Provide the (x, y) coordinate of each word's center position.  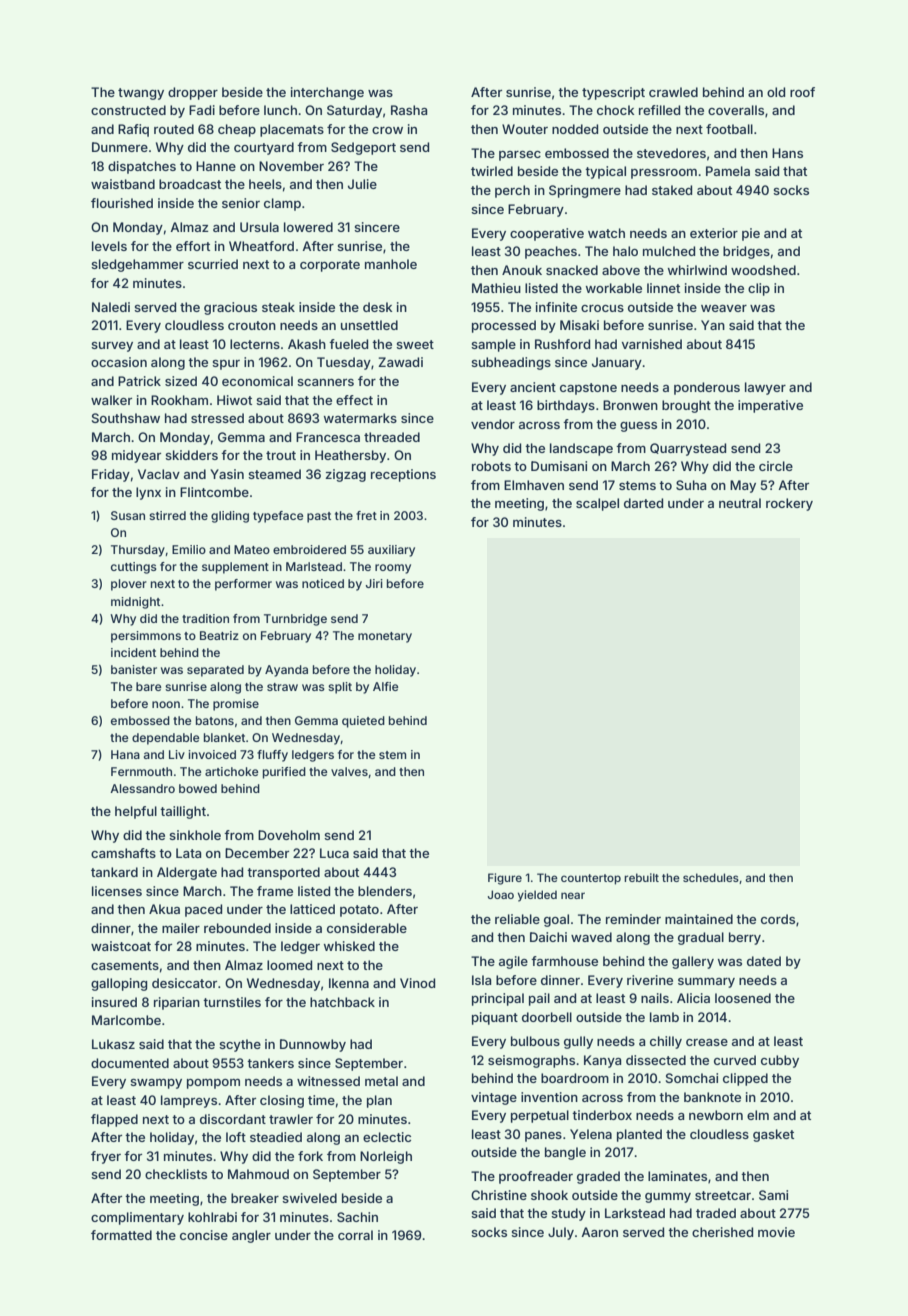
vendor (493, 424)
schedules (711, 877)
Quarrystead (688, 449)
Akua (164, 909)
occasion (119, 362)
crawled (673, 92)
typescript (613, 93)
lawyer (765, 388)
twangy (141, 94)
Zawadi (400, 362)
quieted (363, 722)
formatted (121, 1235)
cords (778, 919)
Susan (128, 515)
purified (284, 773)
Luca (334, 853)
